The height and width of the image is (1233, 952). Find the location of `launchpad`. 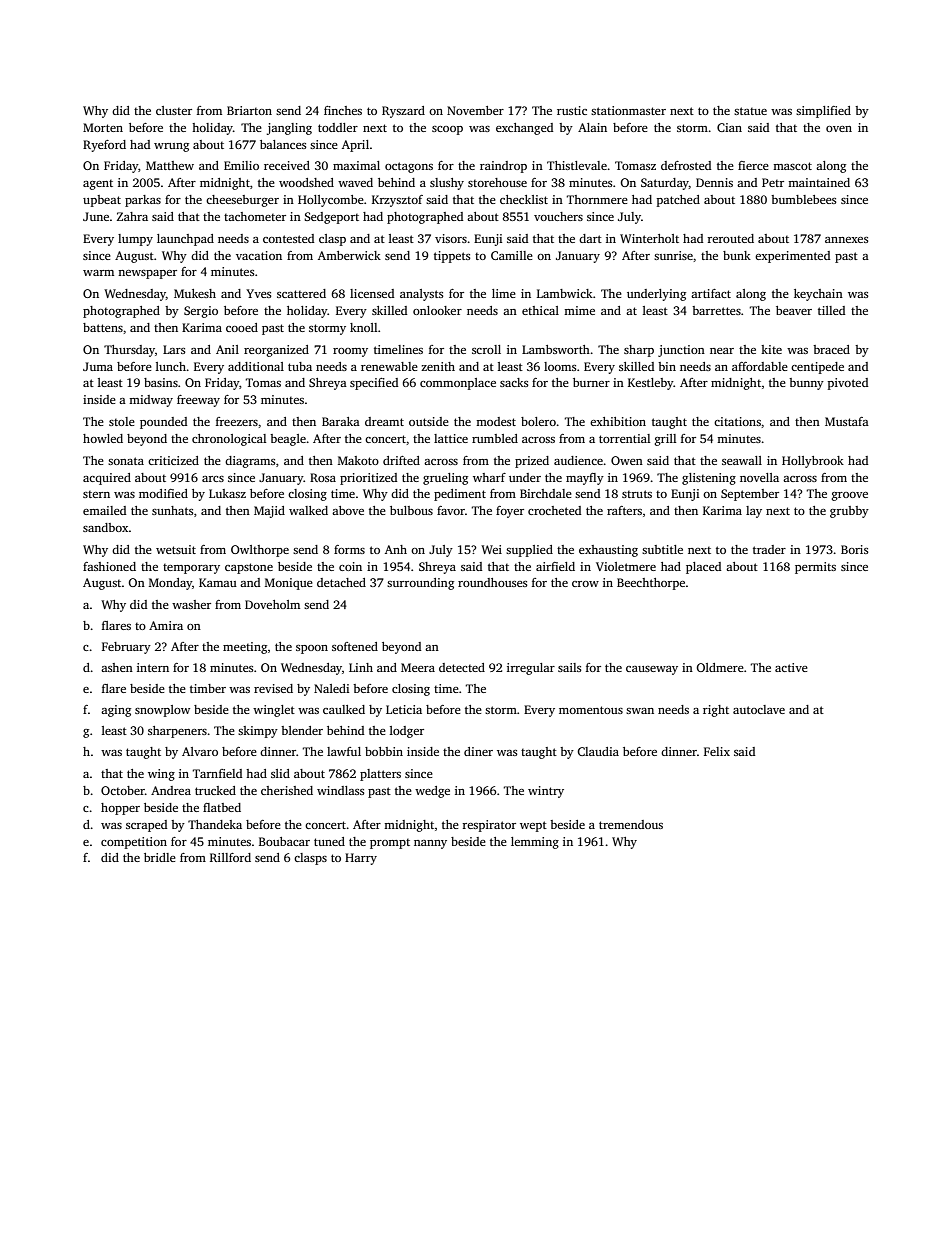

launchpad is located at coordinates (185, 240).
